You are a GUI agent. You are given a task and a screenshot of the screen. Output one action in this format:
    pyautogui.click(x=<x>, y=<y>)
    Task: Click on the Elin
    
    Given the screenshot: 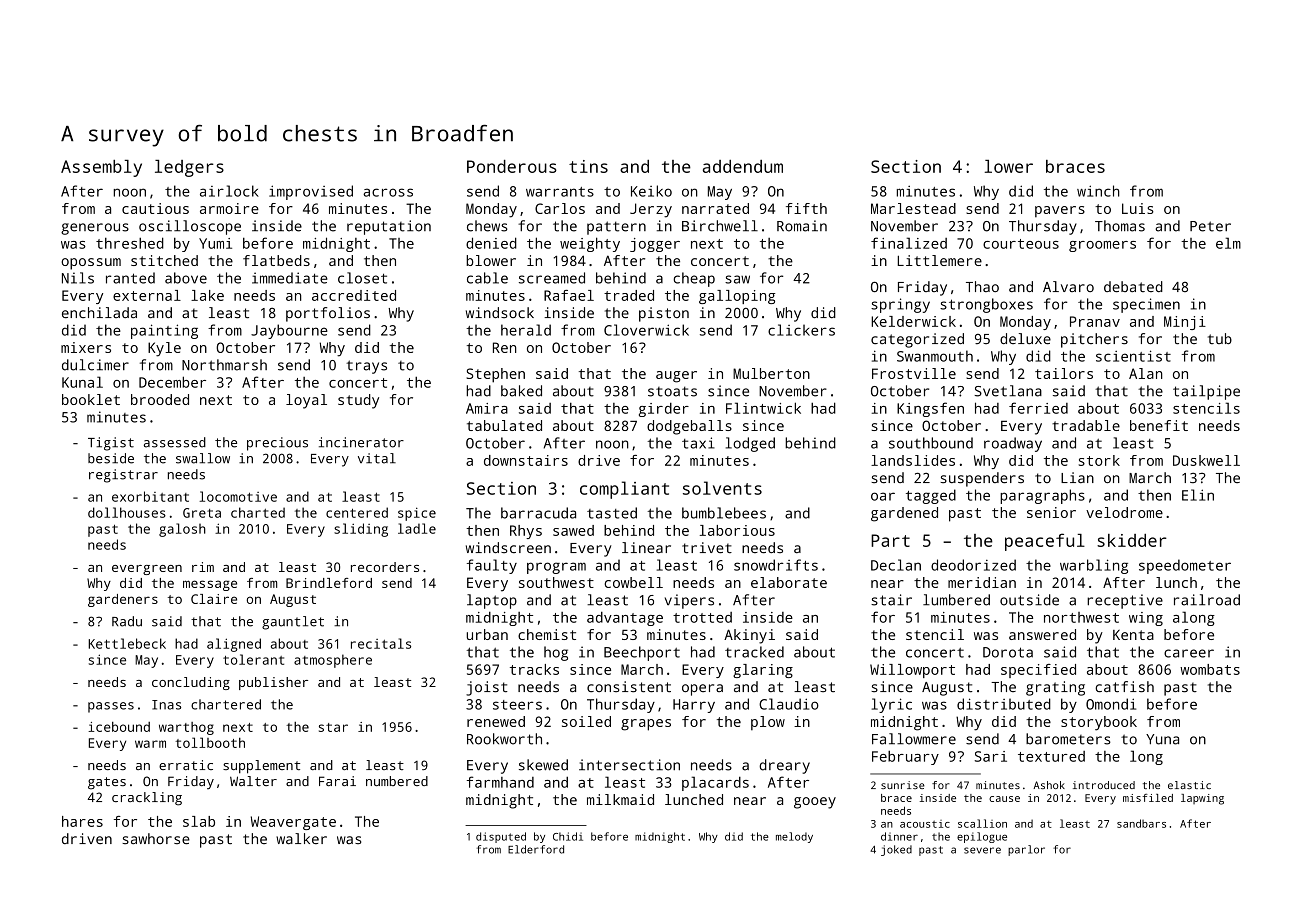 What is the action you would take?
    pyautogui.click(x=1198, y=495)
